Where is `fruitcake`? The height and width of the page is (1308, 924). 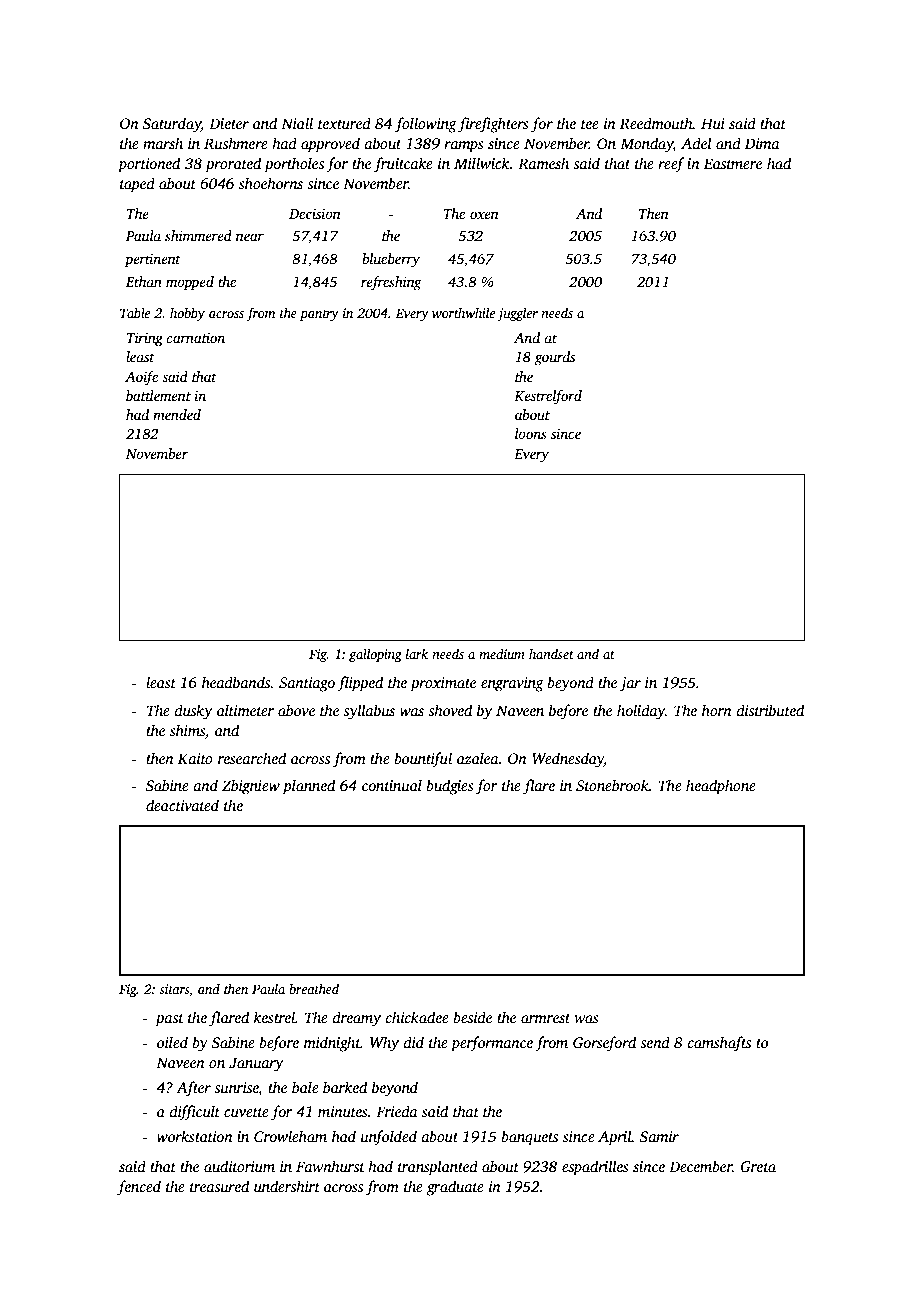
fruitcake is located at coordinates (403, 165).
